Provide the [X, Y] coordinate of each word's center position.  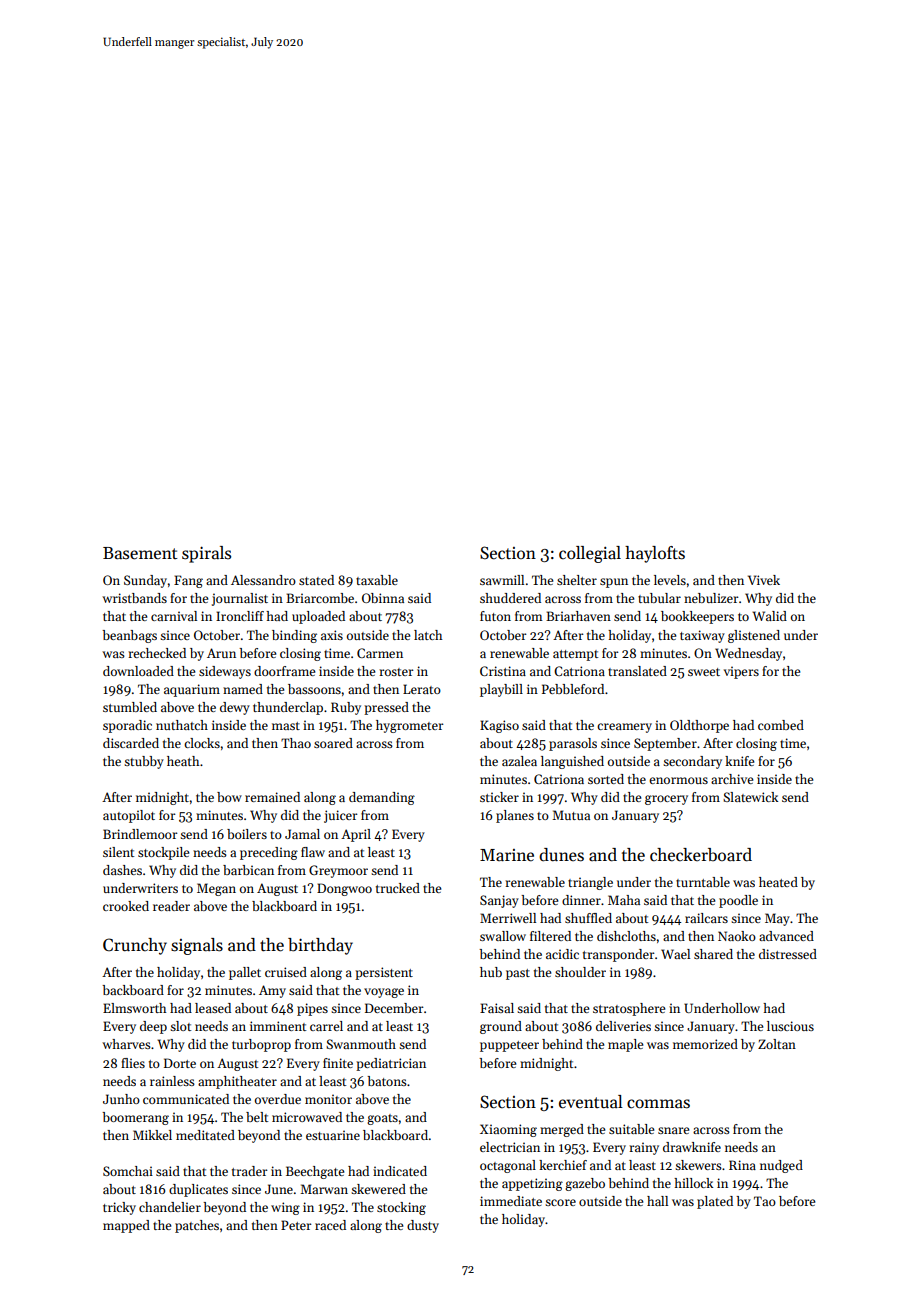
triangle [590, 883]
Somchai [128, 1171]
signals [197, 946]
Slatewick [750, 797]
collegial [590, 554]
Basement [140, 553]
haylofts [655, 554]
